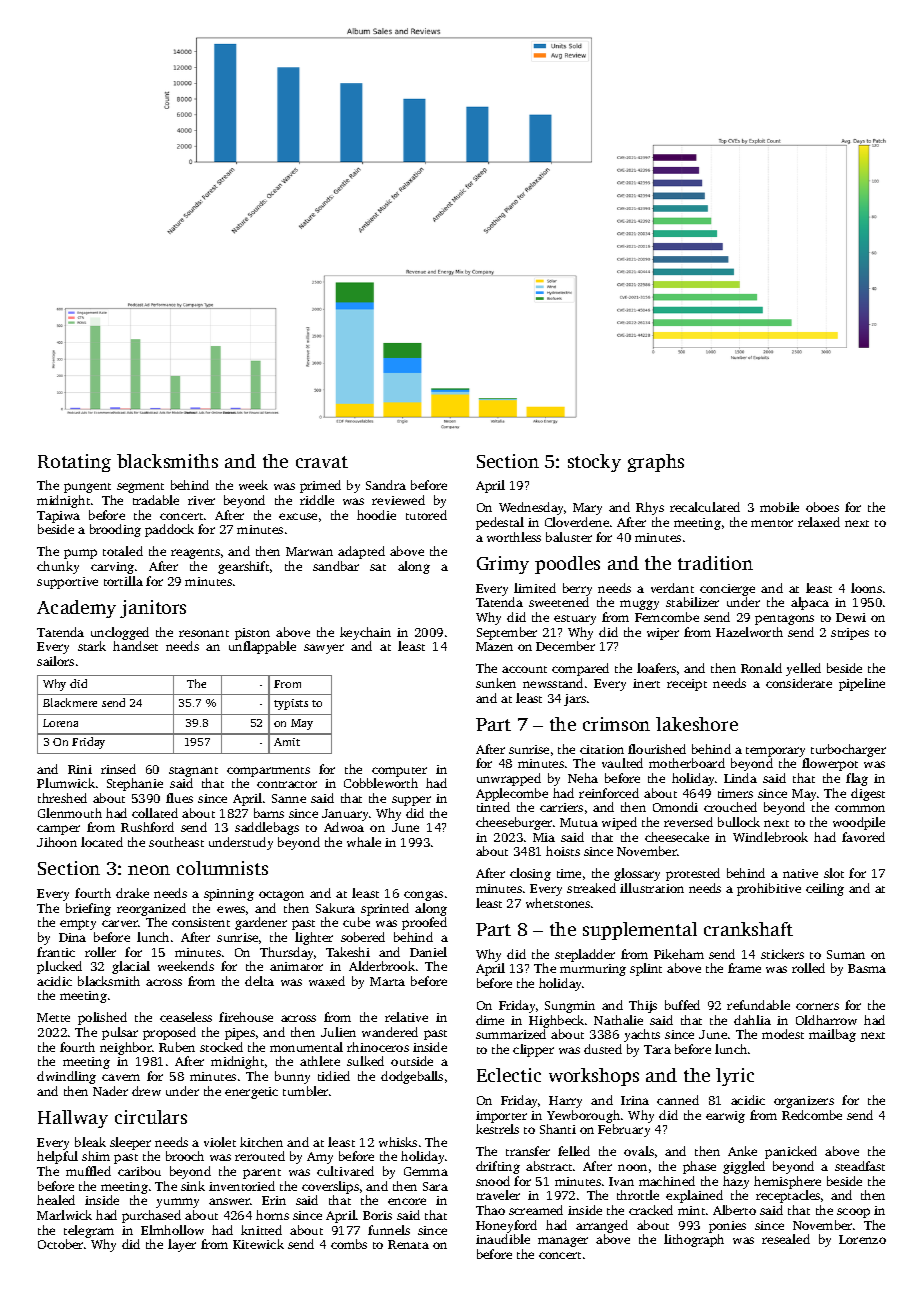  I want to click on woodpile, so click(859, 823).
